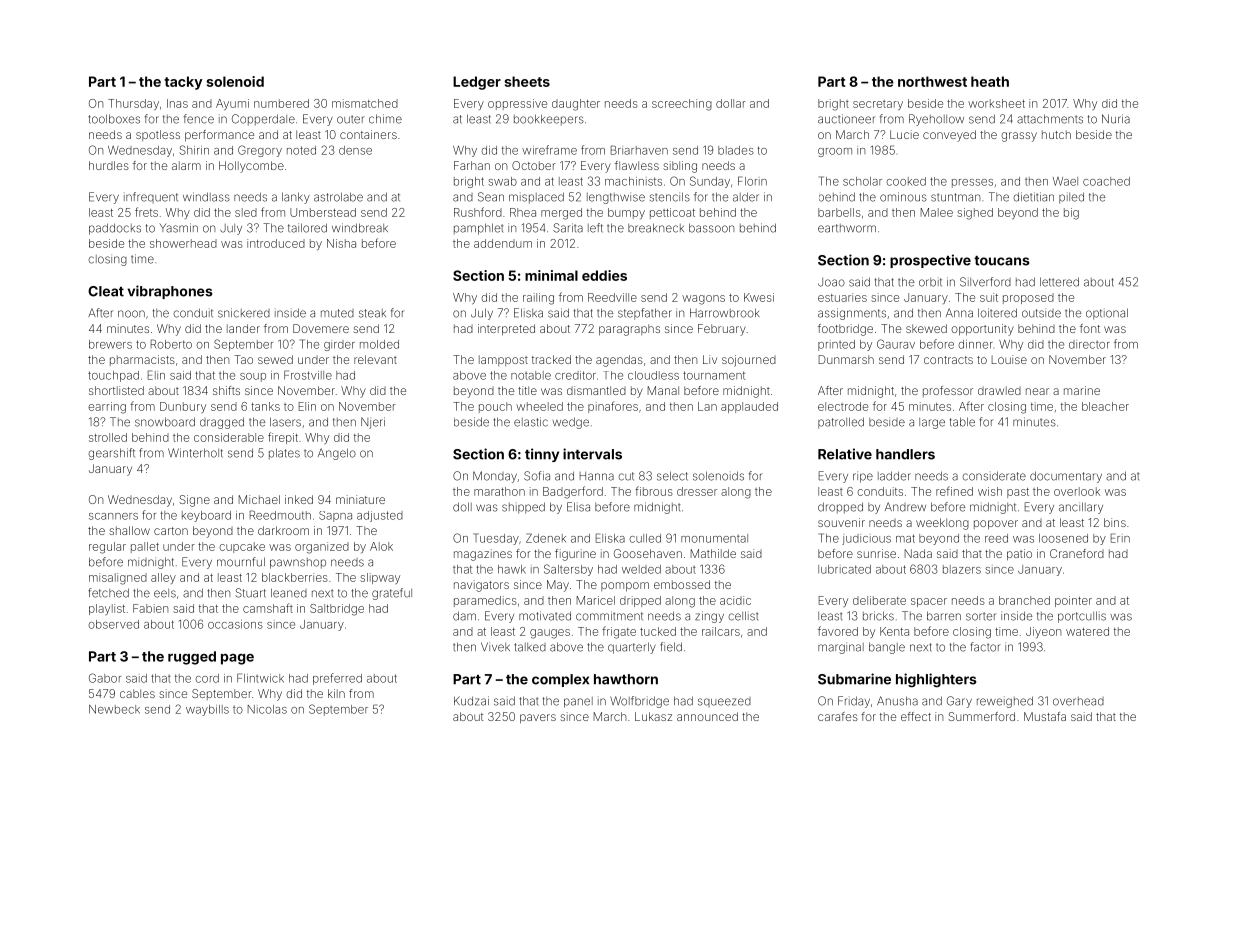  Describe the element at coordinates (295, 577) in the screenshot. I see `blackberries` at that location.
